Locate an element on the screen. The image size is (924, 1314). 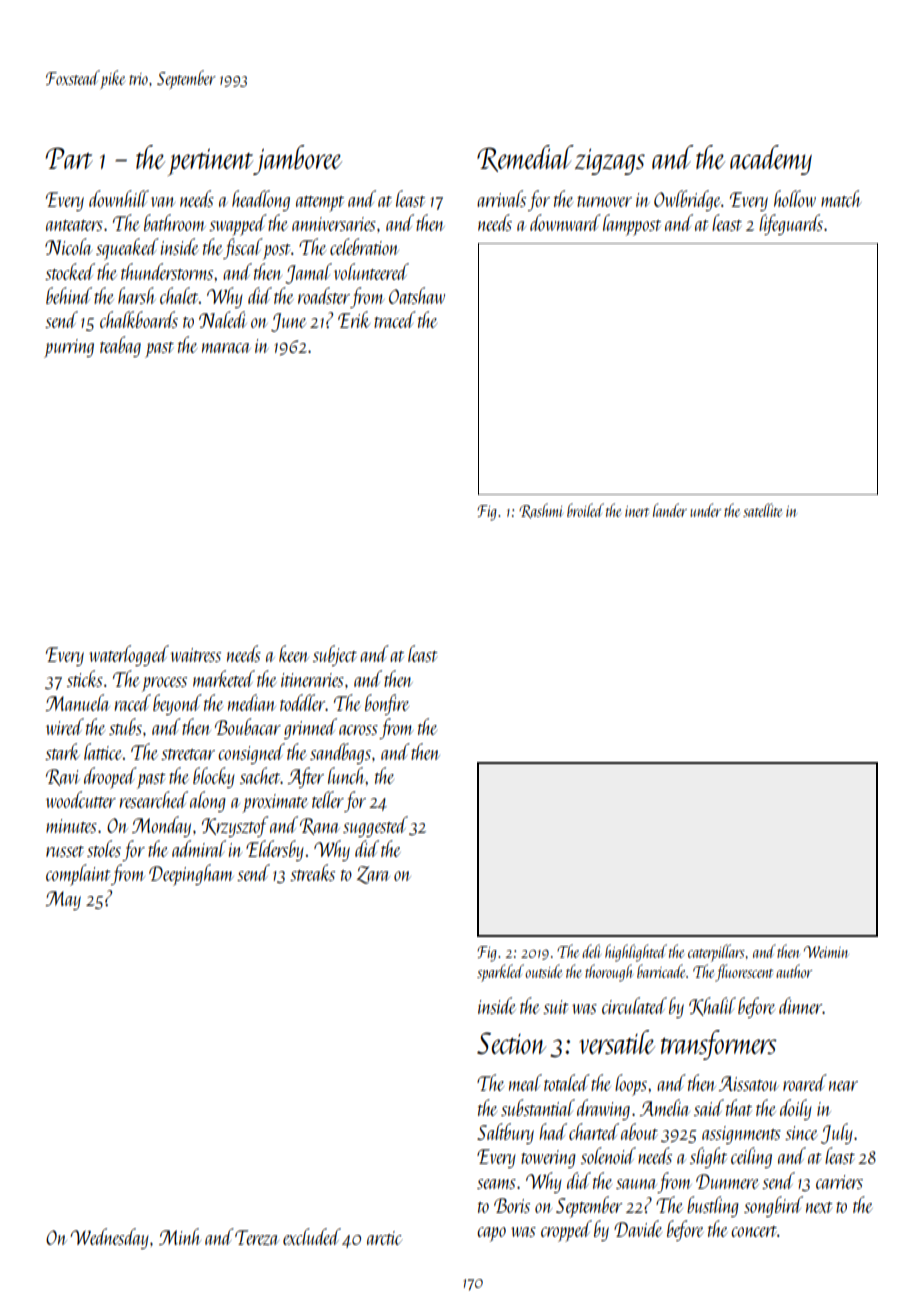
Zara is located at coordinates (373, 875).
